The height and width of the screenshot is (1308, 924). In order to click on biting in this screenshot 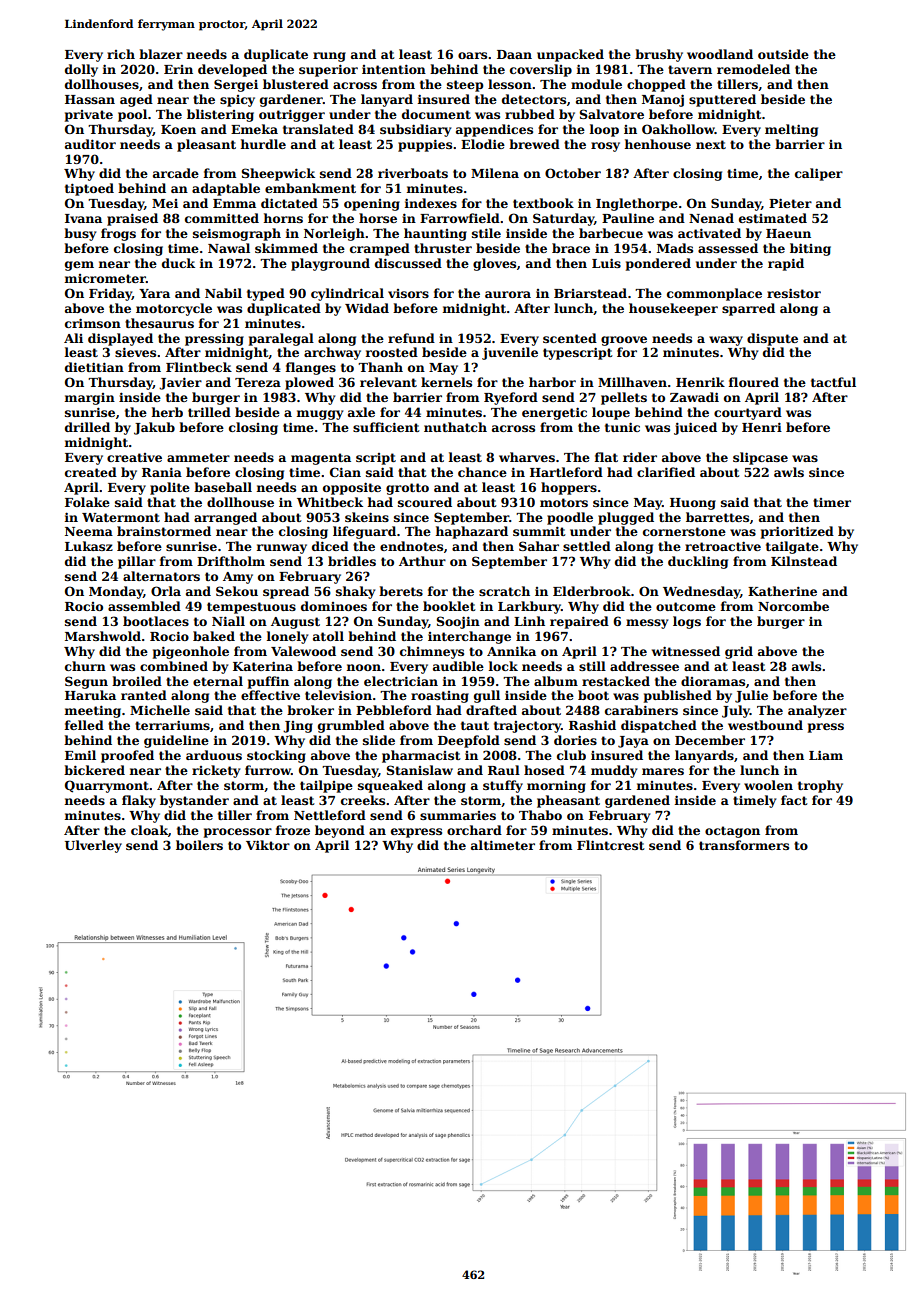, I will do `click(810, 249)`.
